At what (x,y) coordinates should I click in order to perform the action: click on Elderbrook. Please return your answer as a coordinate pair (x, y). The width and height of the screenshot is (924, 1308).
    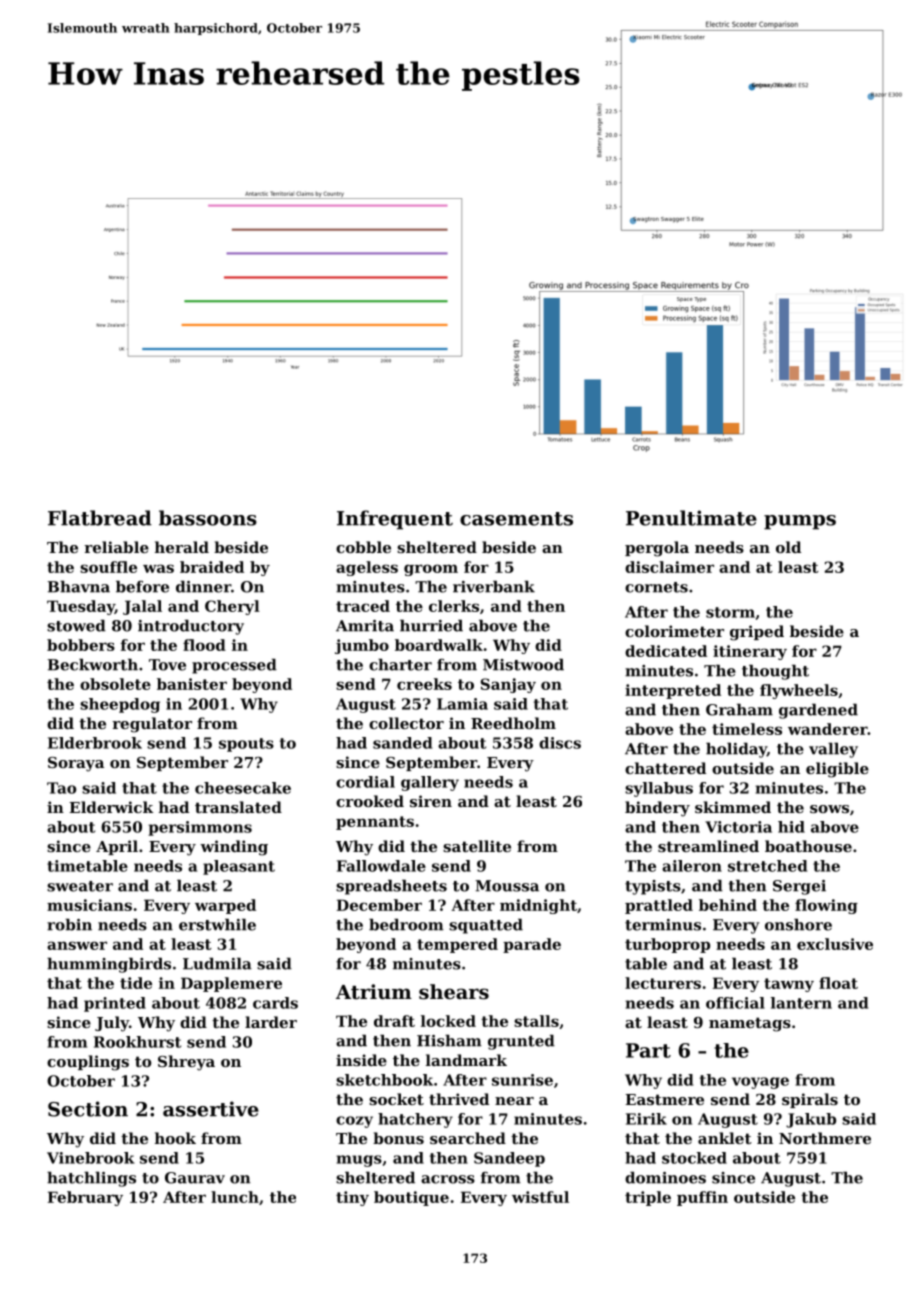
    Looking at the image, I should click on (95, 743).
